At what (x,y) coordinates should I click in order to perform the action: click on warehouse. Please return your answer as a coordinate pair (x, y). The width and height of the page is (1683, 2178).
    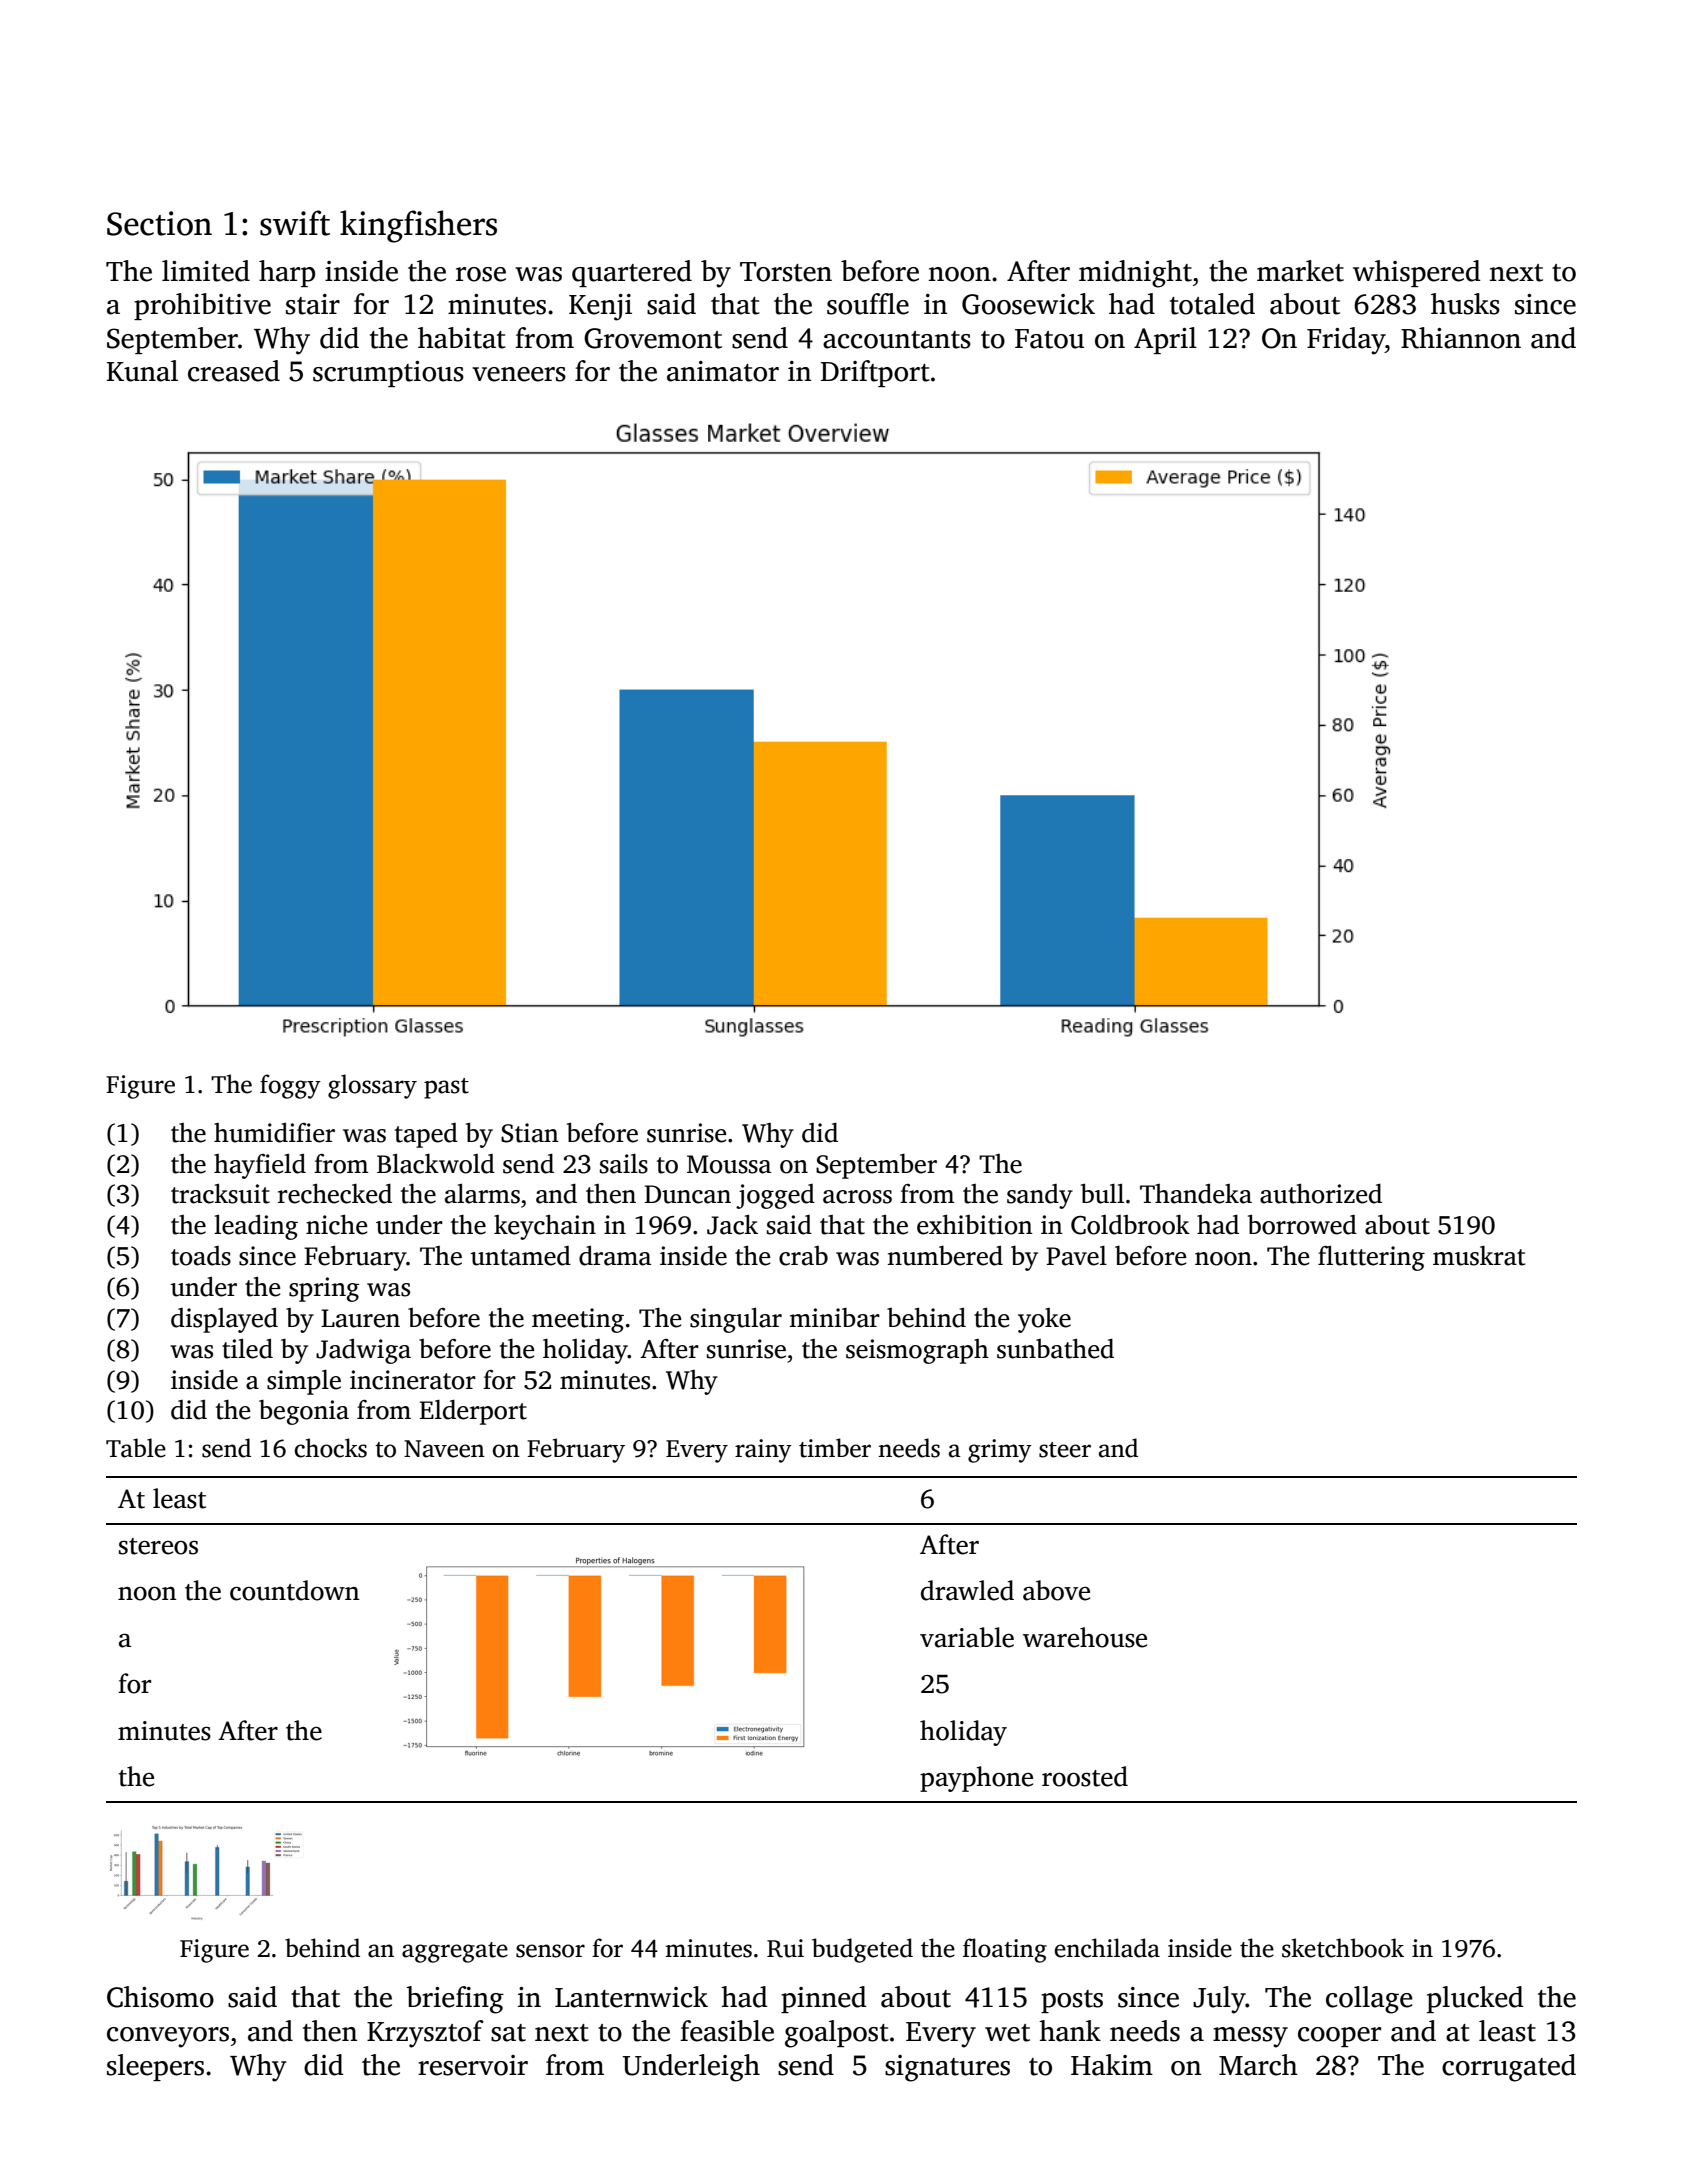
    Looking at the image, I should click on (1085, 1637).
